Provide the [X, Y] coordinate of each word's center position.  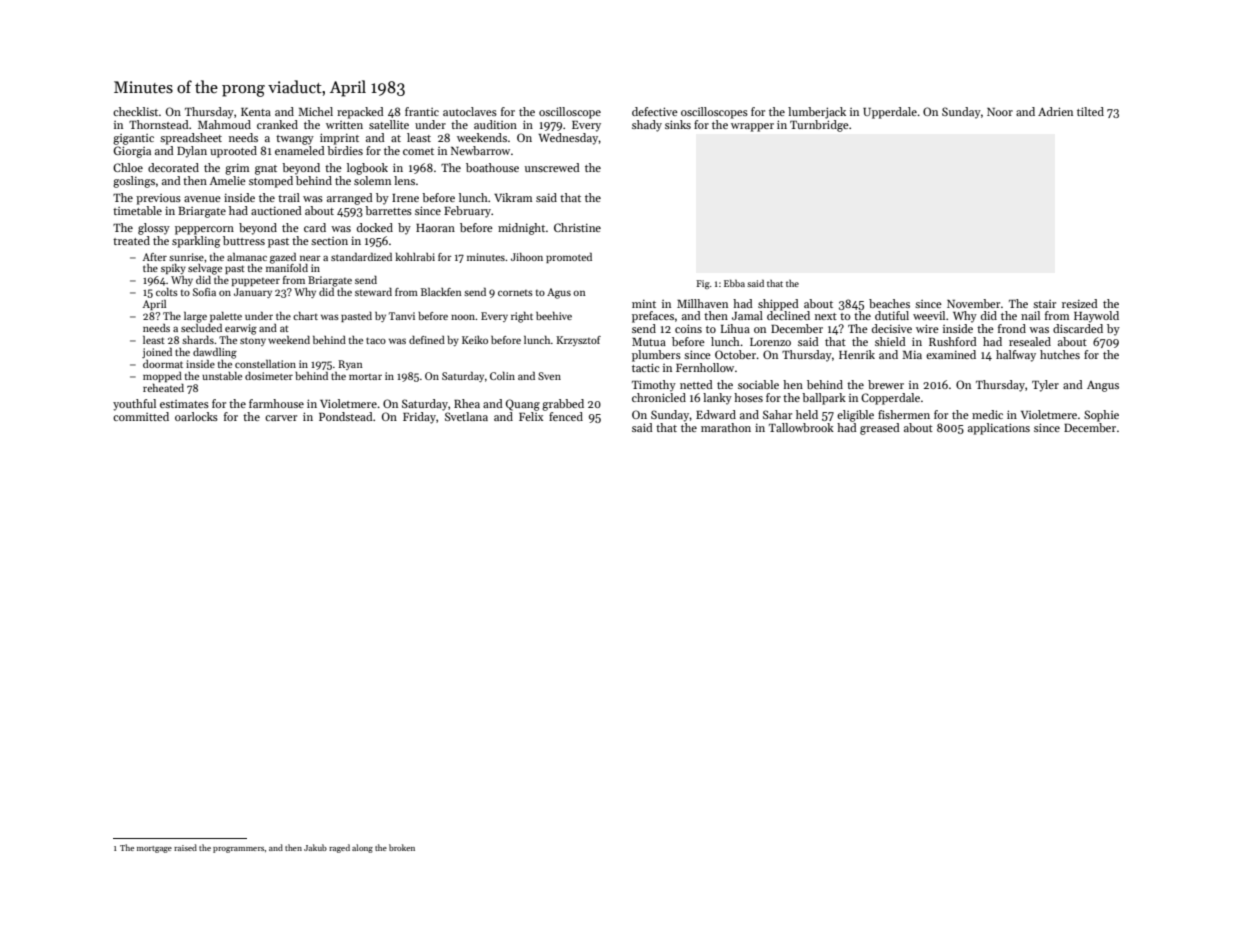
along [362, 848]
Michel [315, 111]
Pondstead [346, 416]
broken [402, 847]
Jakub [315, 847]
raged [339, 848]
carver [281, 418]
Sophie [1101, 416]
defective [655, 111]
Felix [531, 416]
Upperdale [890, 113]
